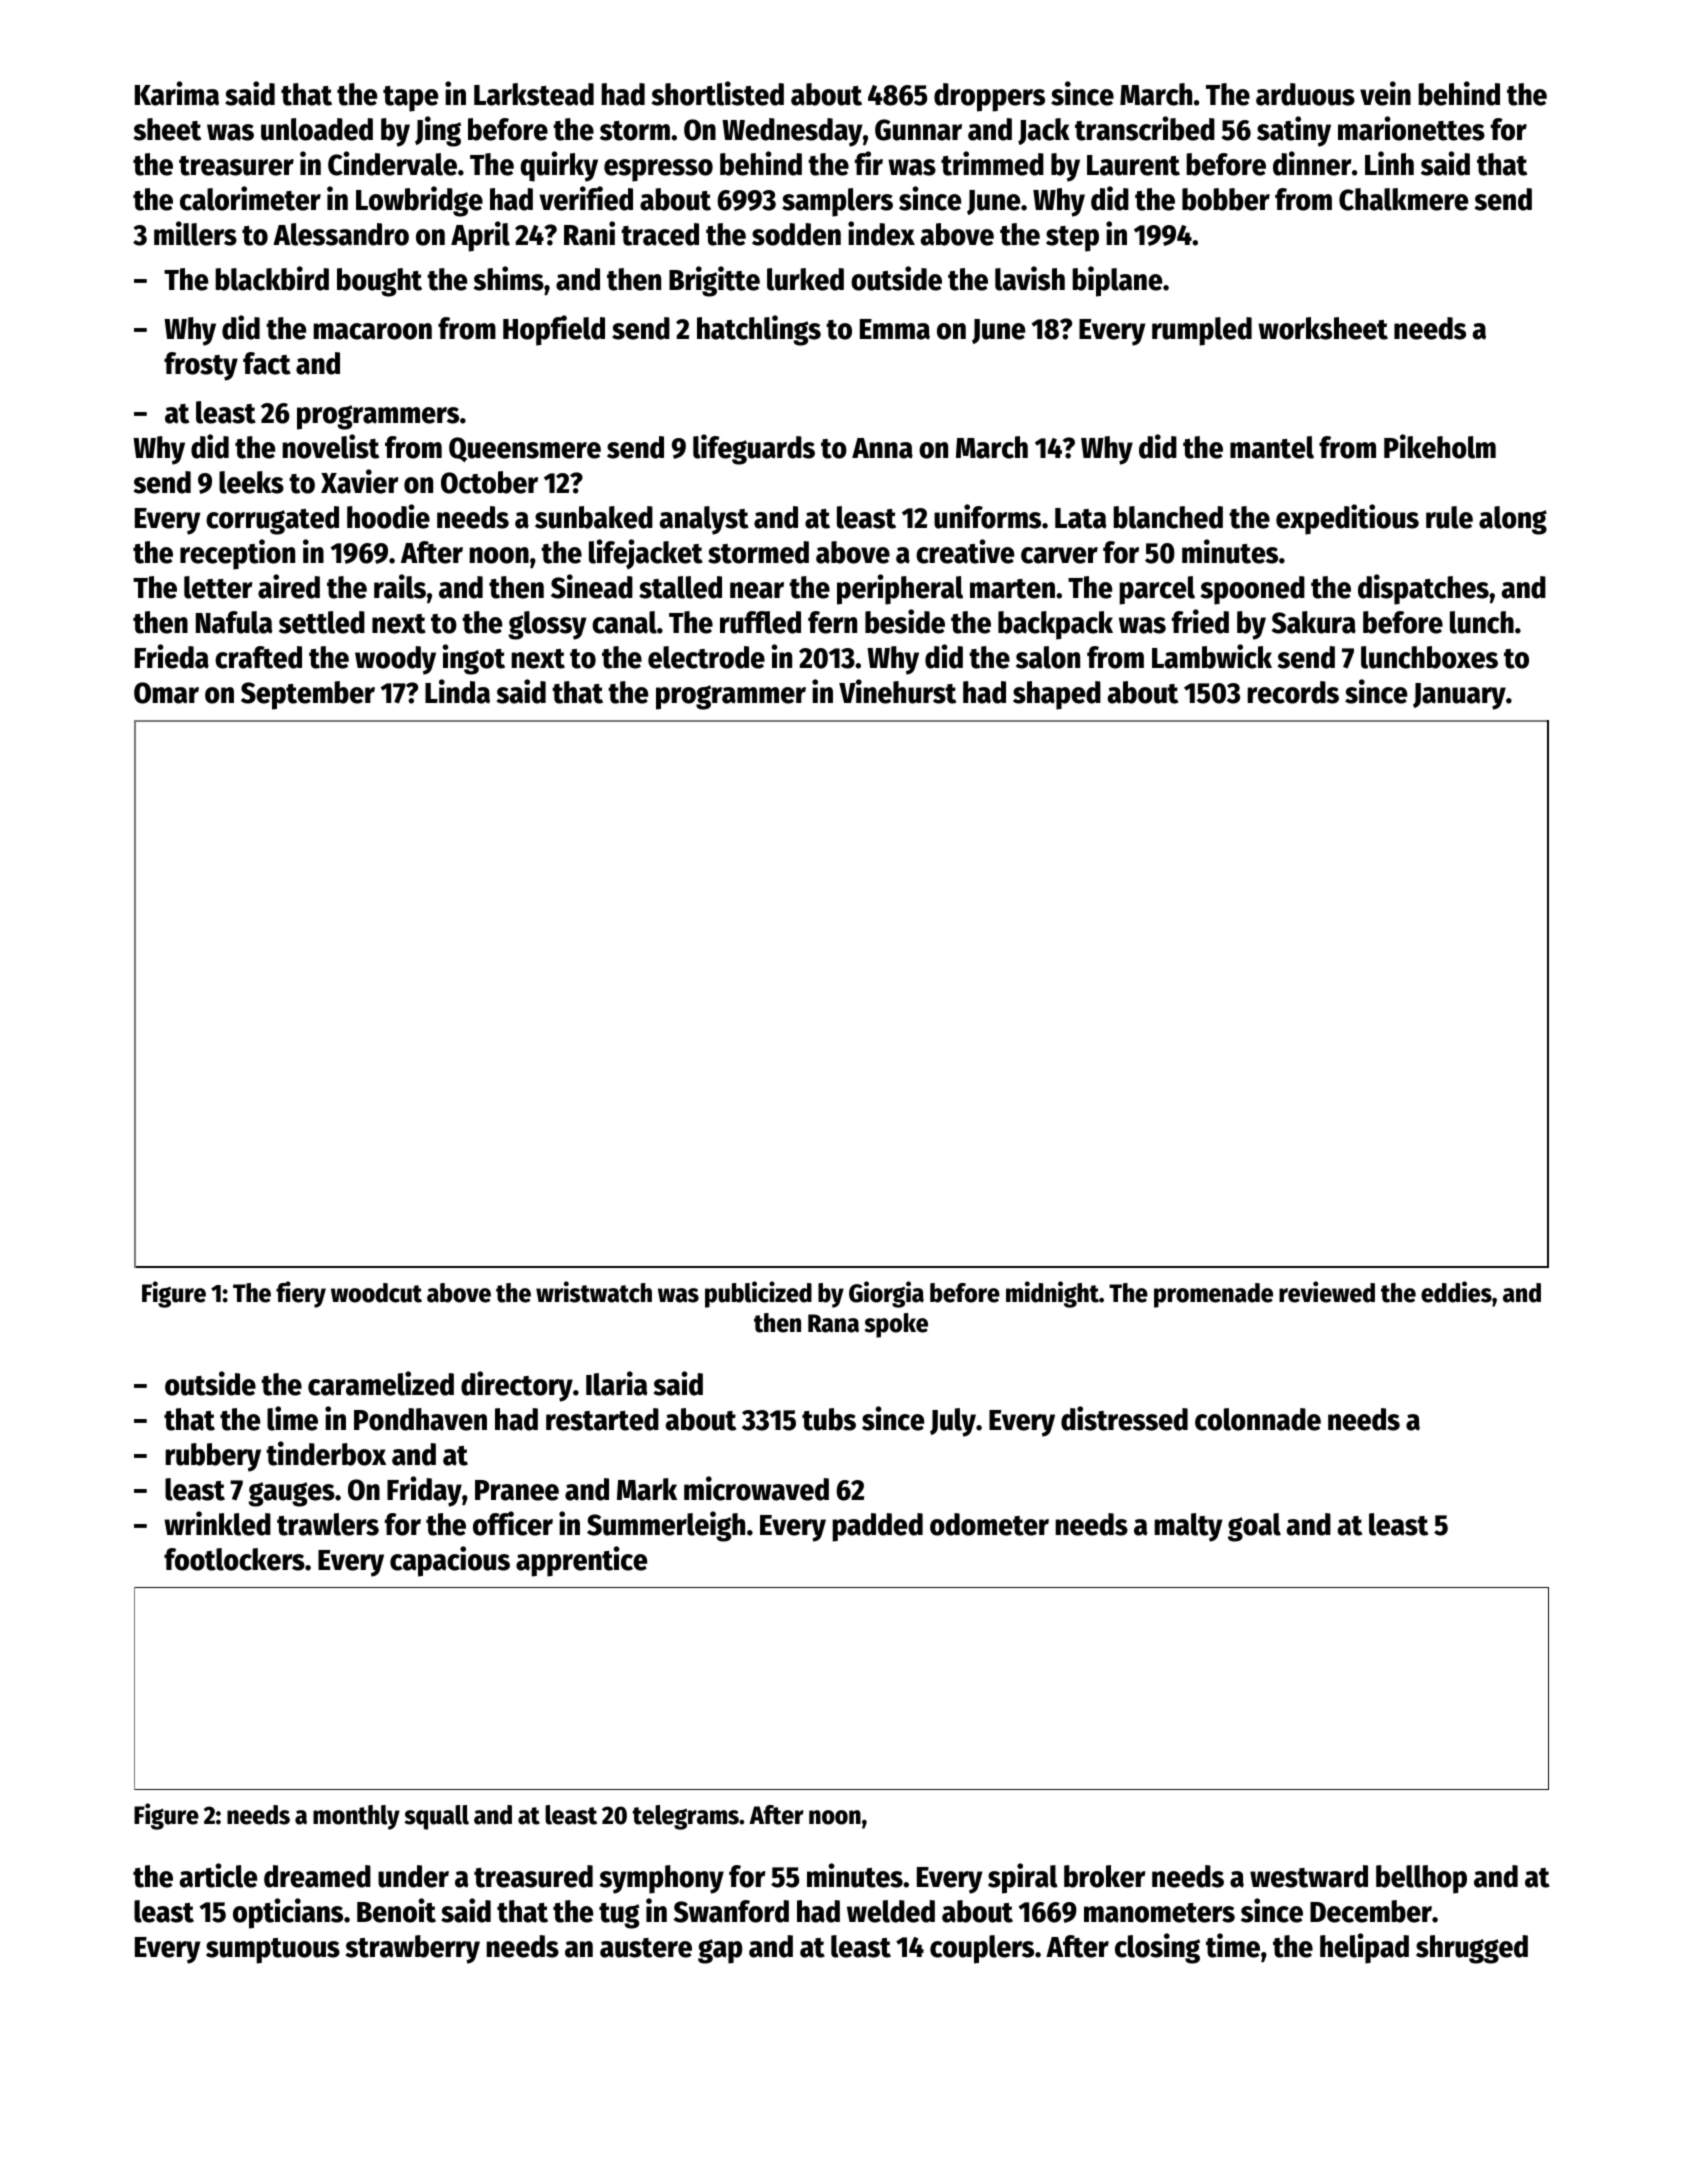 Image resolution: width=1683 pixels, height=2178 pixels. What do you see at coordinates (166, 693) in the screenshot?
I see `Omar` at bounding box center [166, 693].
